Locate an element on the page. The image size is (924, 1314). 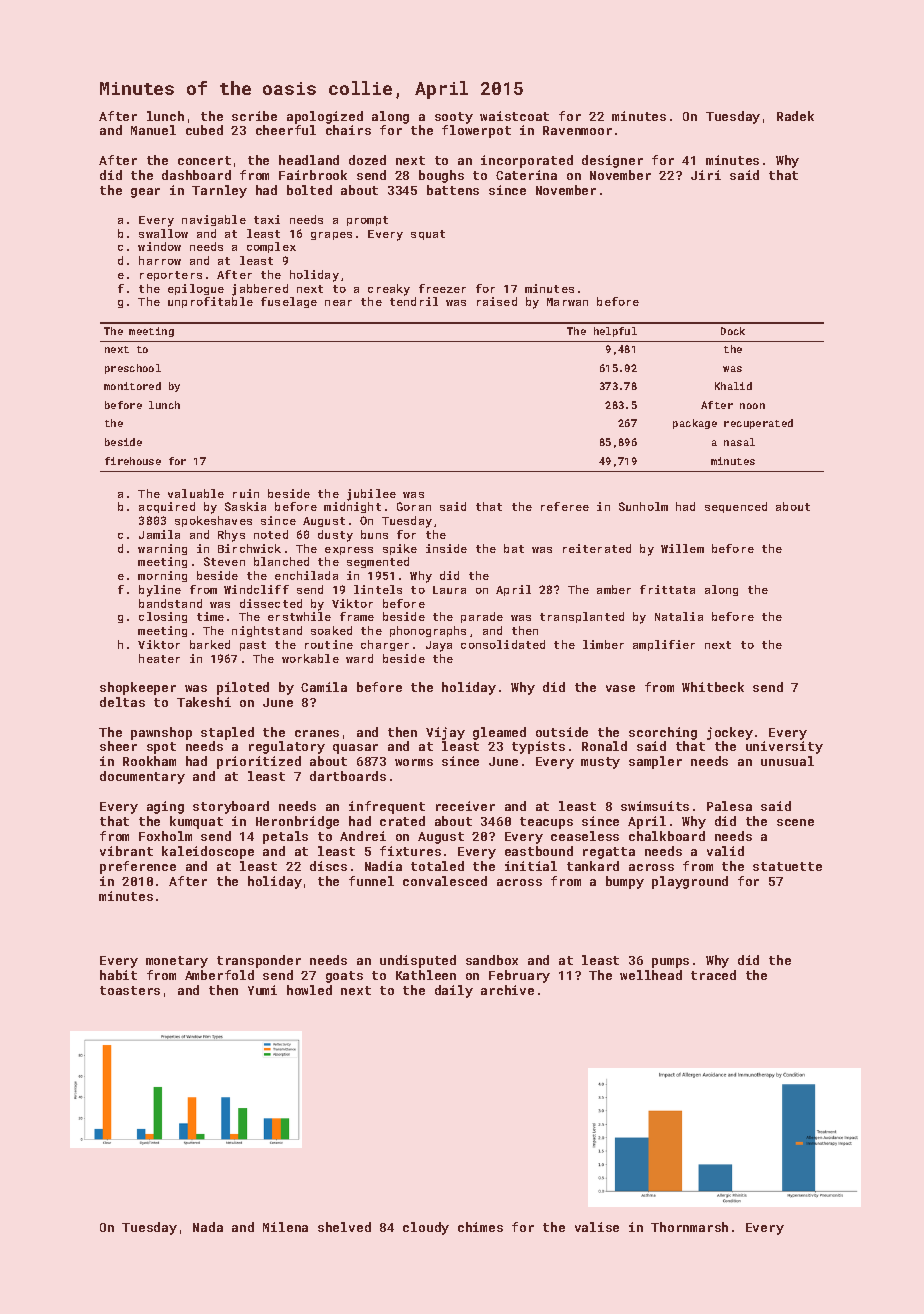
Dock is located at coordinates (733, 331).
